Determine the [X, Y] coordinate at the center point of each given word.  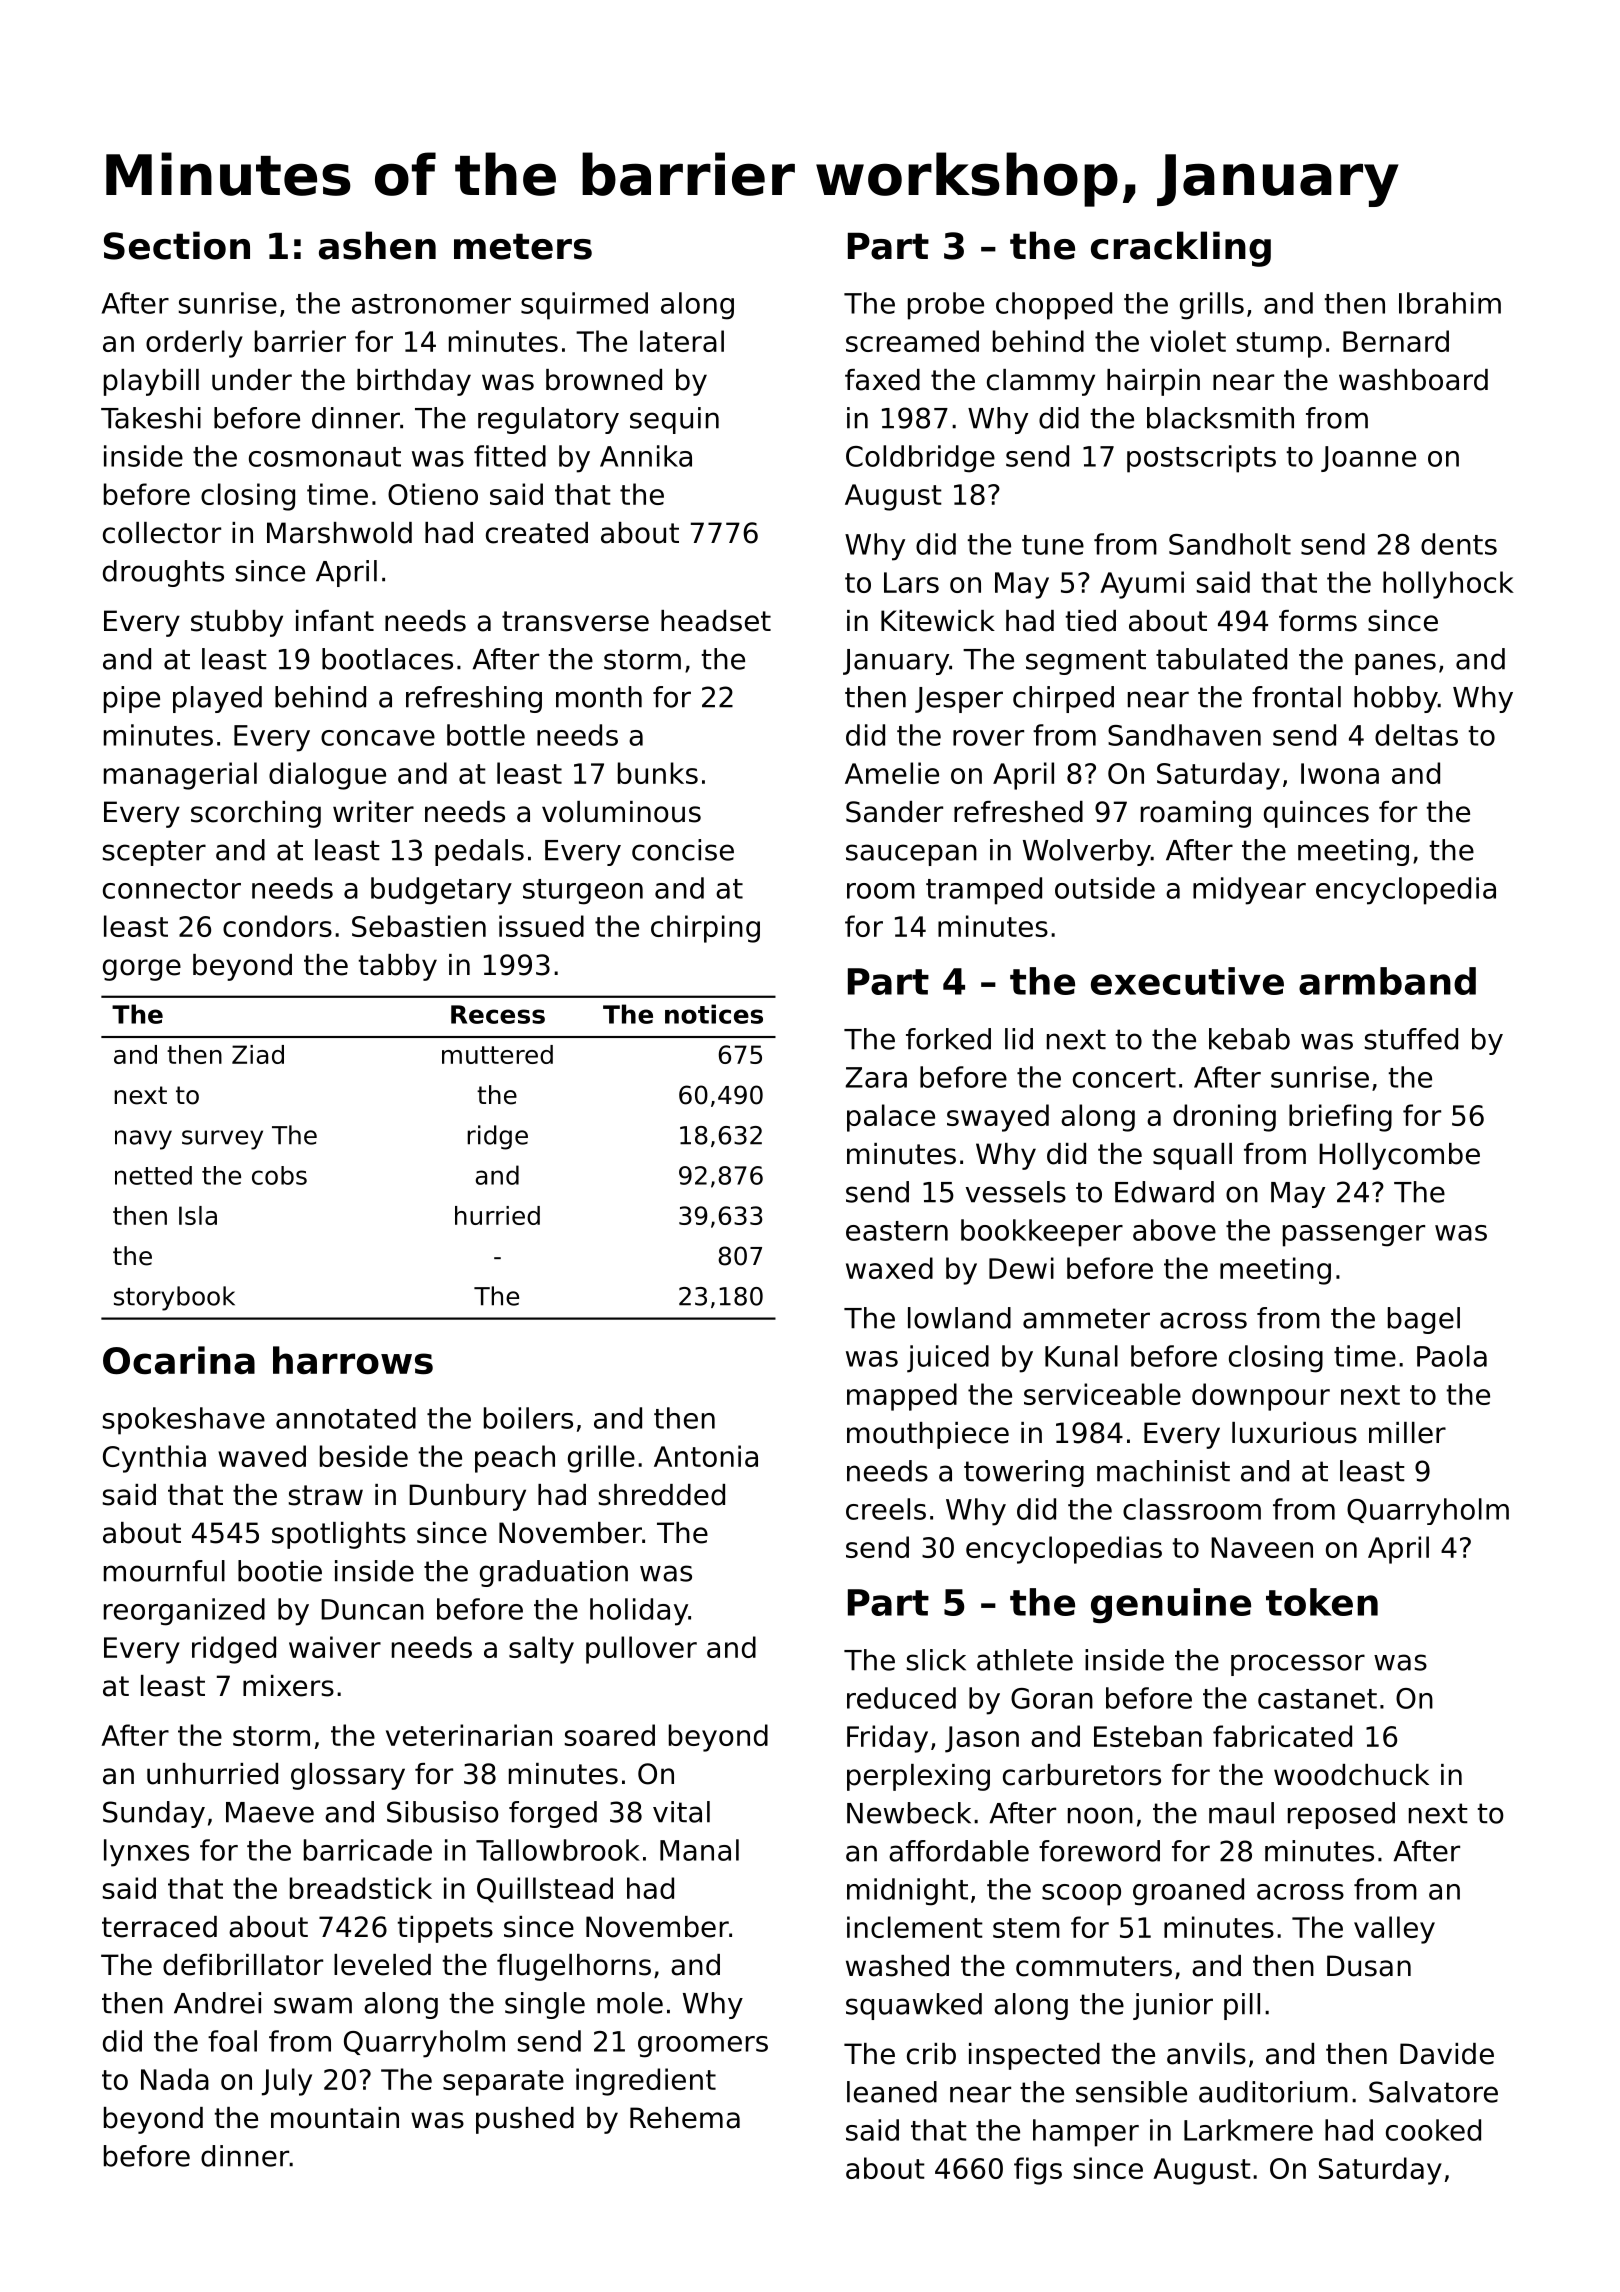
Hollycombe [1399, 1156]
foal [232, 2041]
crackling [1181, 249]
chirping [705, 929]
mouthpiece [928, 1435]
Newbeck [909, 1813]
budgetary [441, 891]
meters [523, 246]
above [1174, 1230]
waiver [335, 1647]
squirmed [584, 306]
